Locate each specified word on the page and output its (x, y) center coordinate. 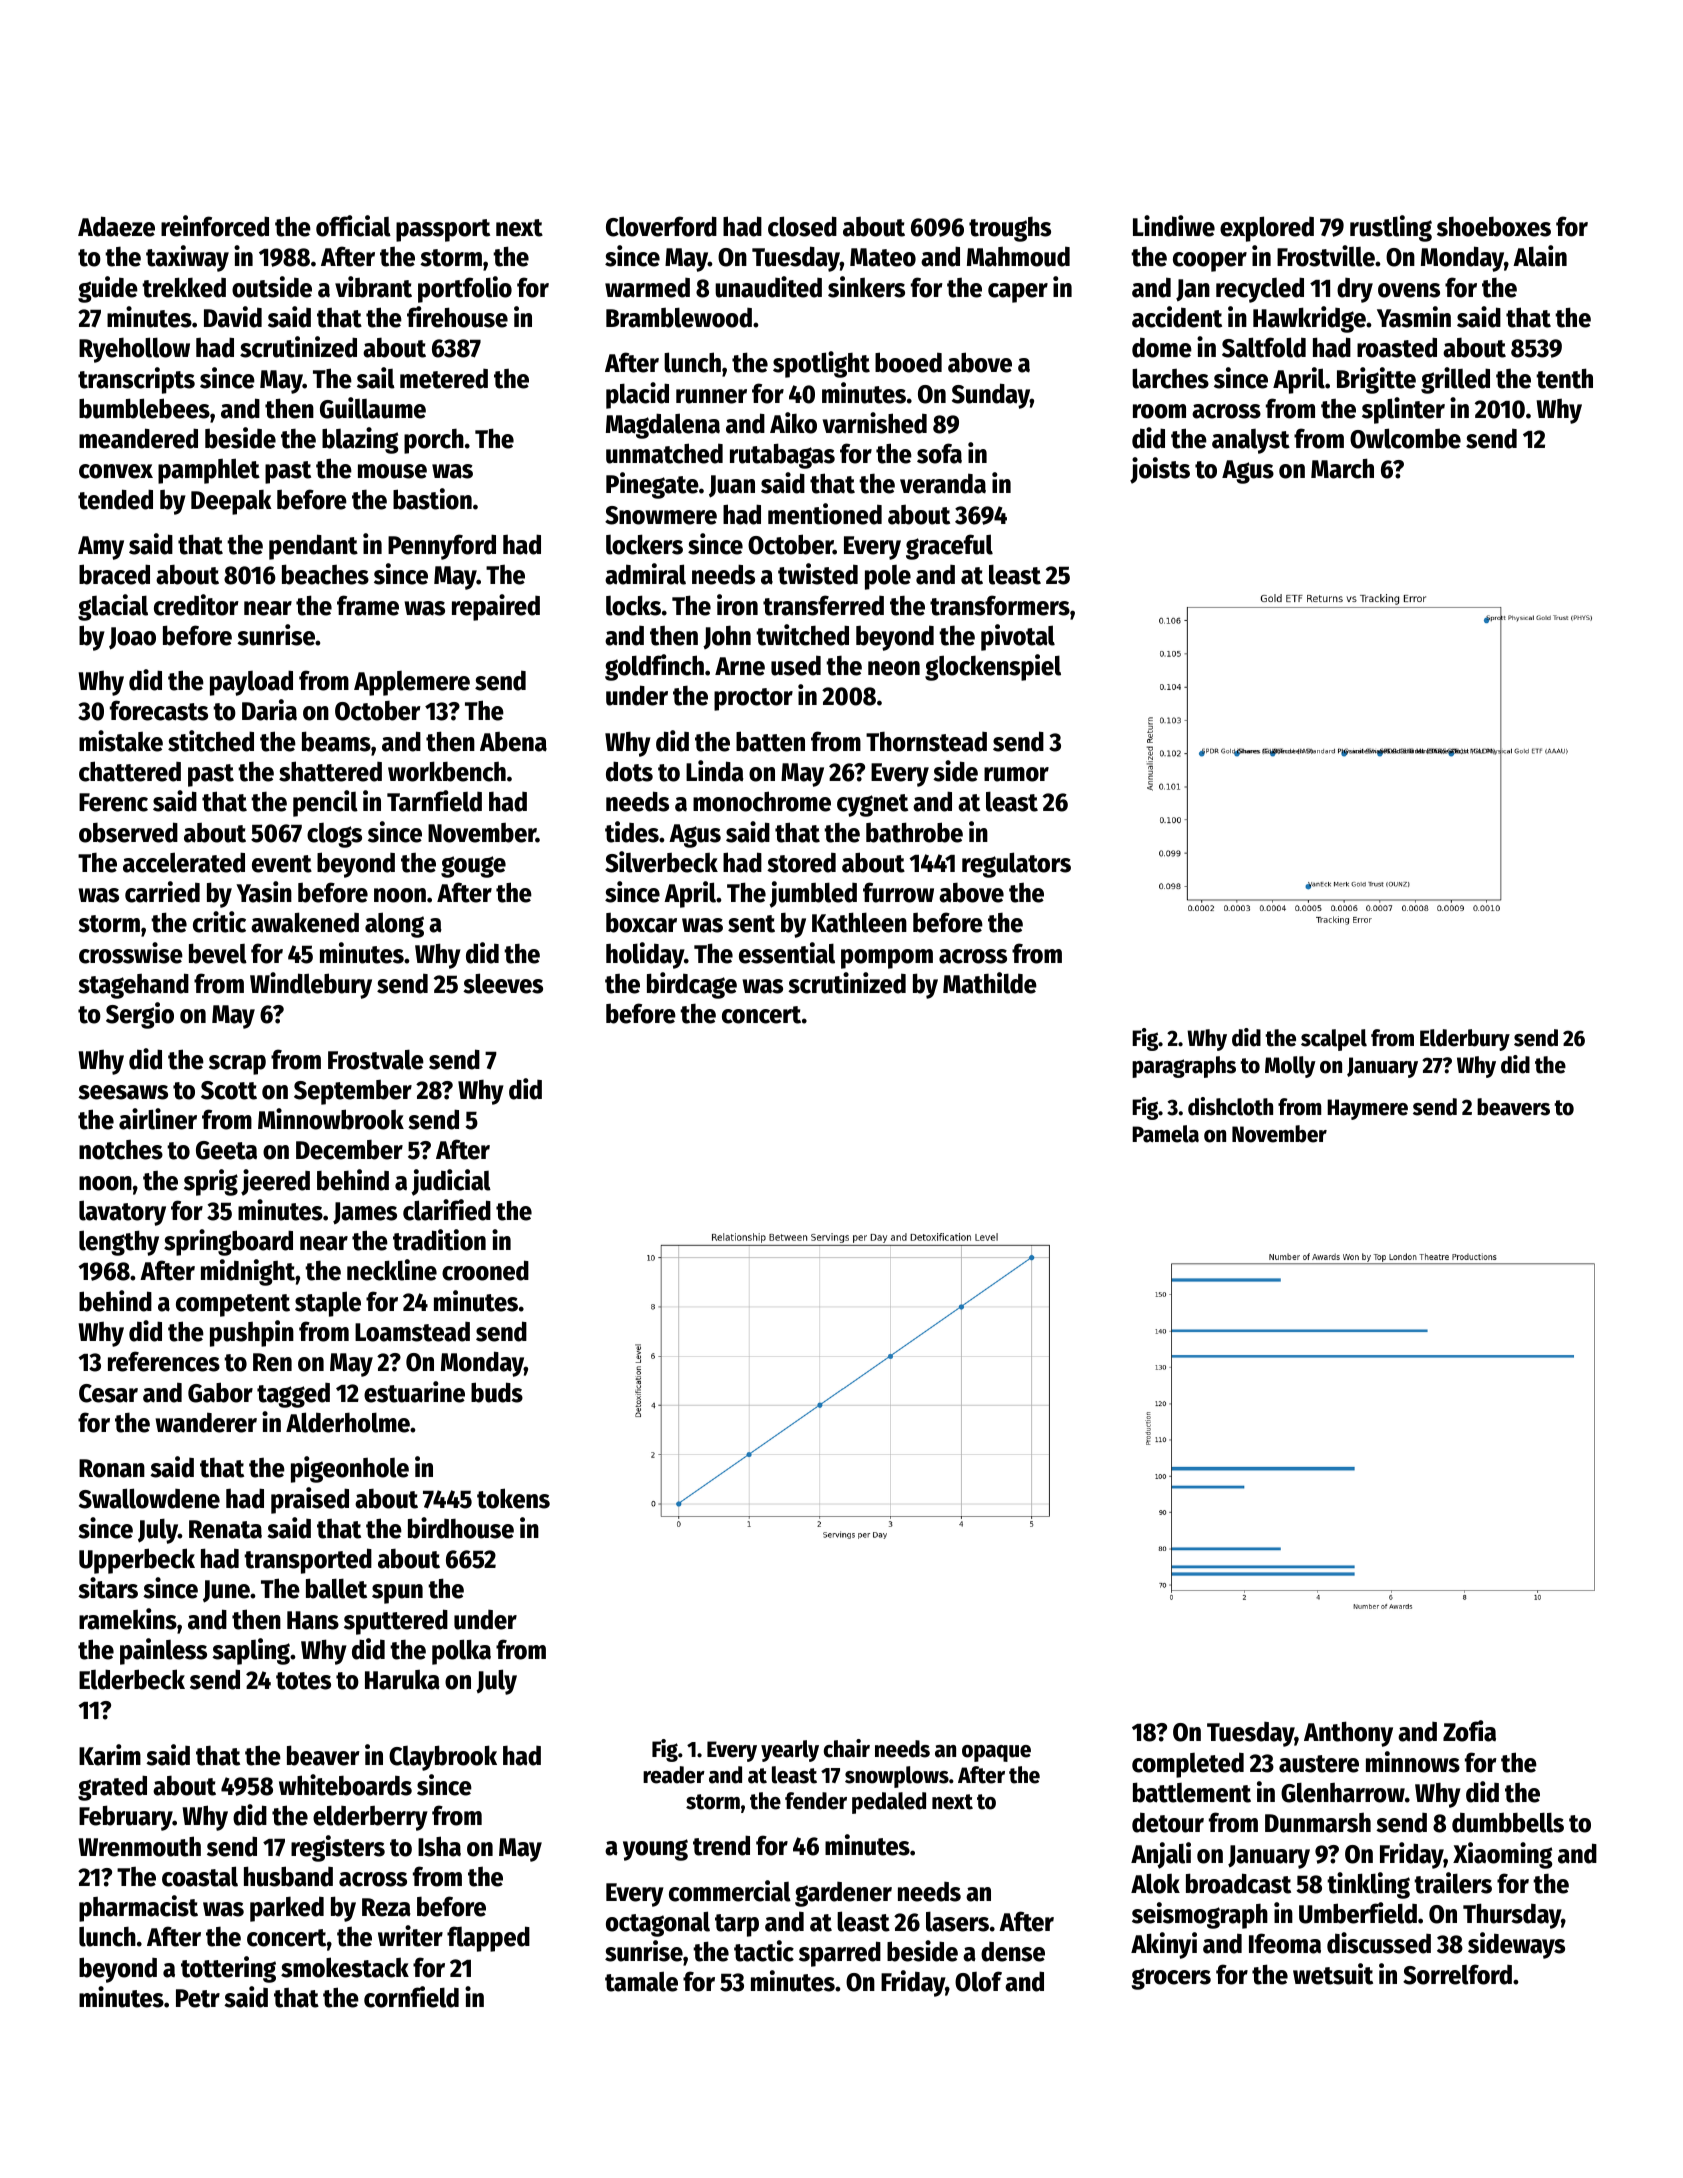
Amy (101, 548)
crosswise (131, 953)
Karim (110, 1755)
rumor (1016, 774)
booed (908, 362)
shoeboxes (1494, 226)
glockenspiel (993, 667)
